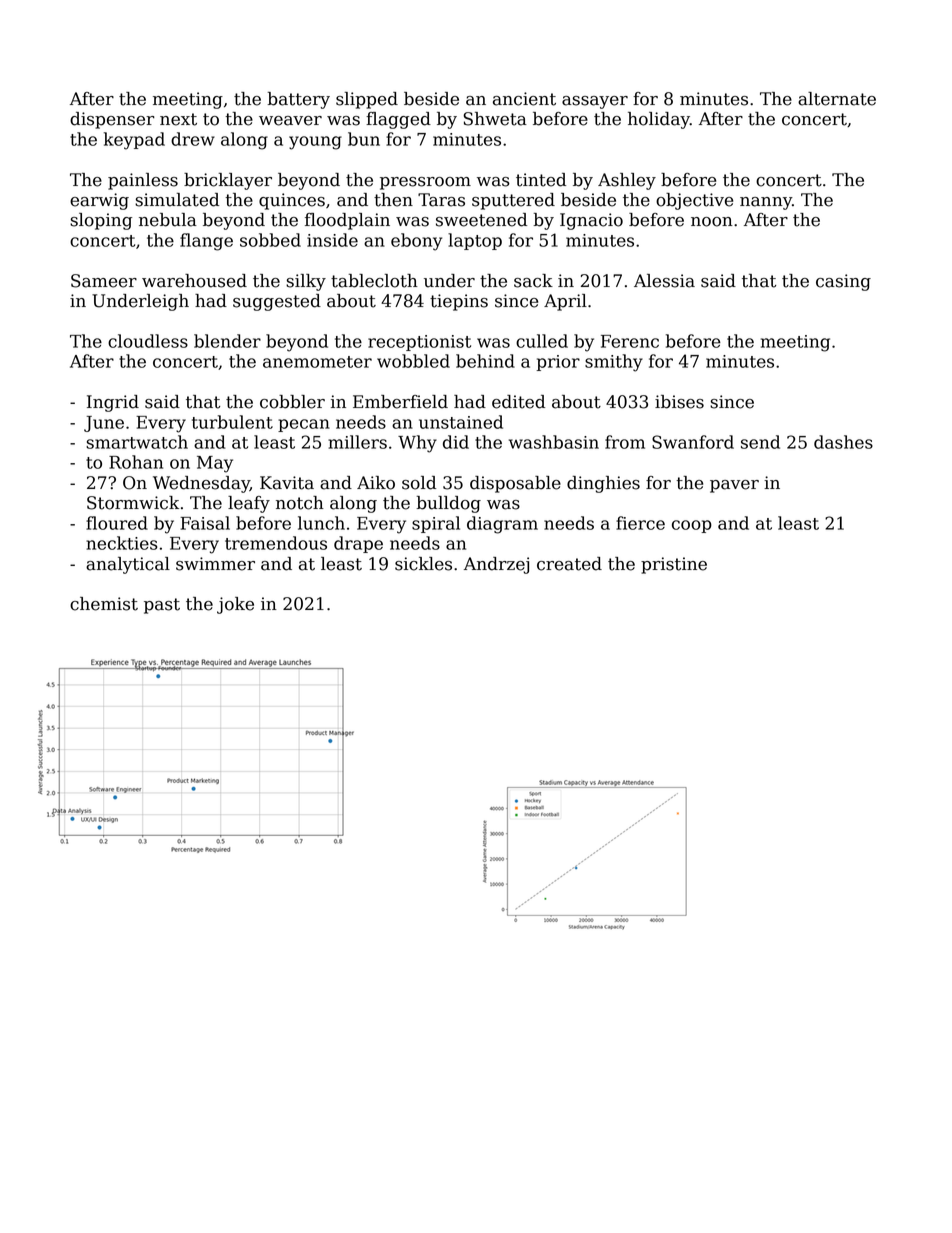 The image size is (952, 1233). What do you see at coordinates (496, 565) in the screenshot?
I see `Andrzej` at bounding box center [496, 565].
